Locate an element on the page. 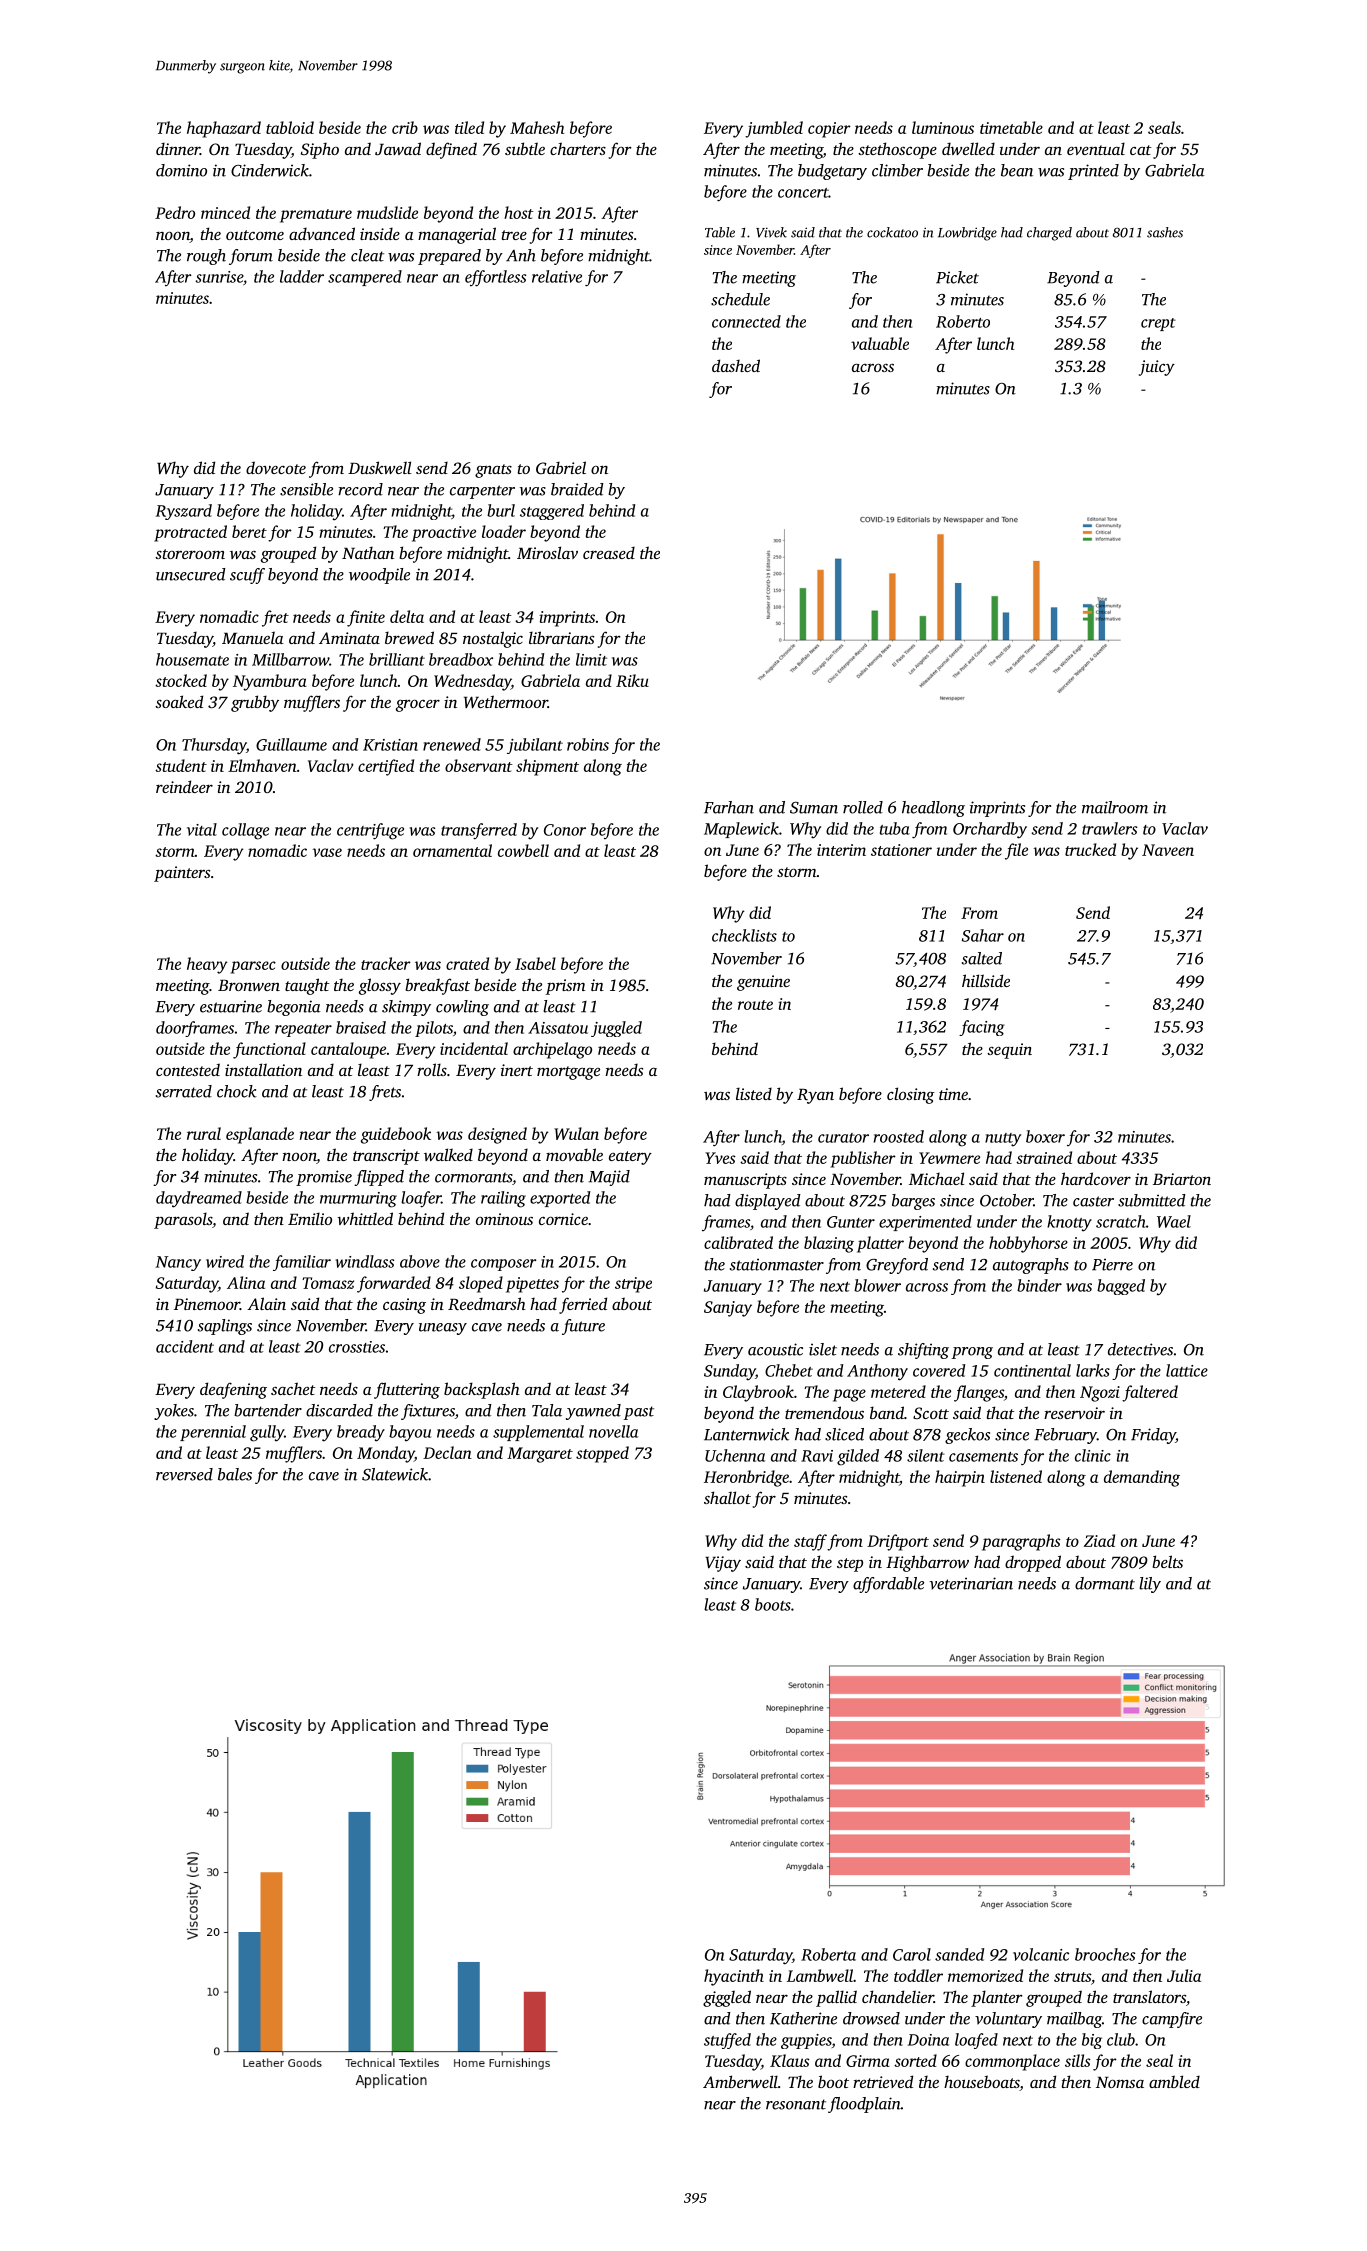 The width and height of the page is (1367, 2251). Naveen is located at coordinates (1168, 850).
